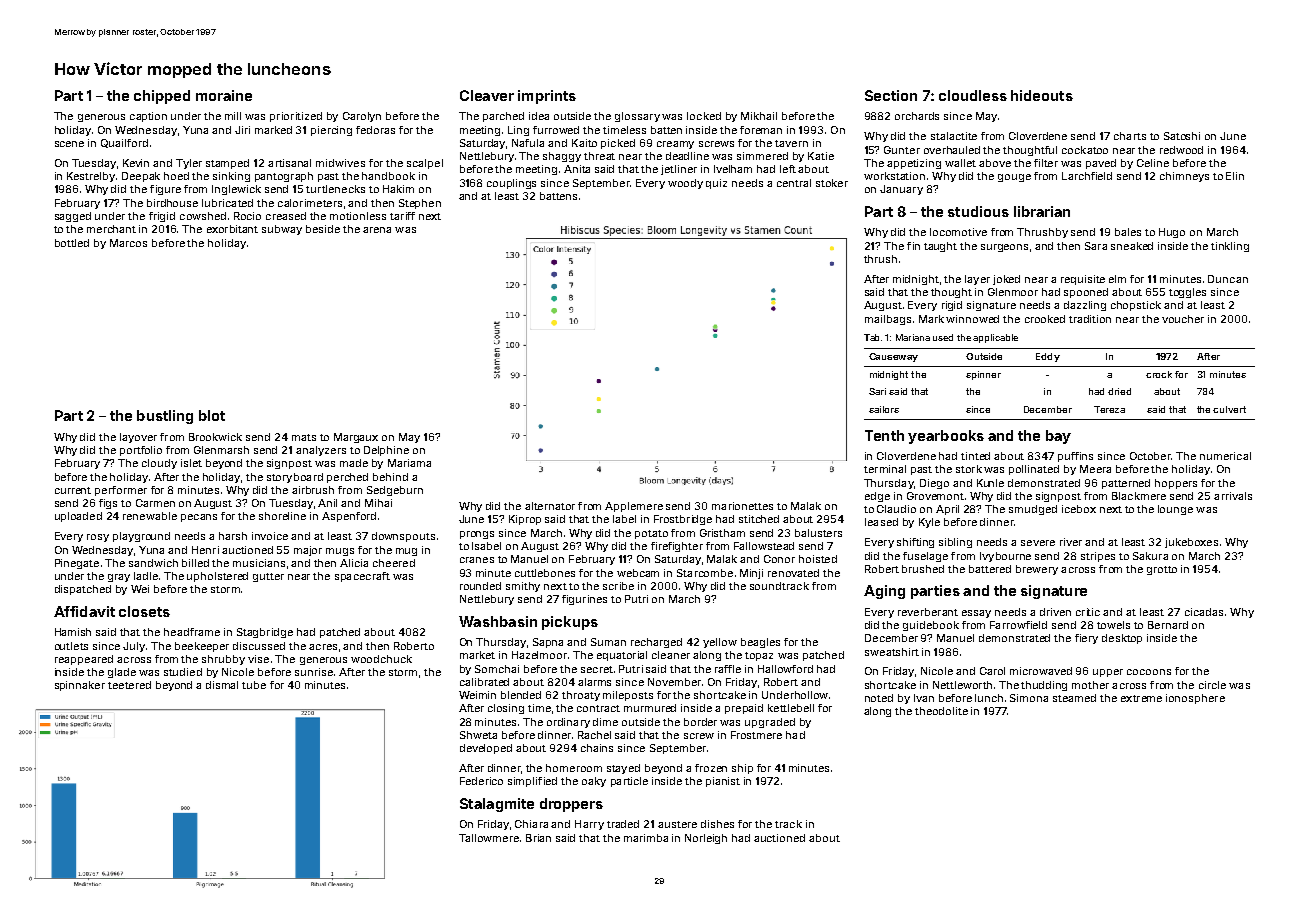 This image has height=924, width=1308. Describe the element at coordinates (1088, 612) in the image. I see `critic` at that location.
